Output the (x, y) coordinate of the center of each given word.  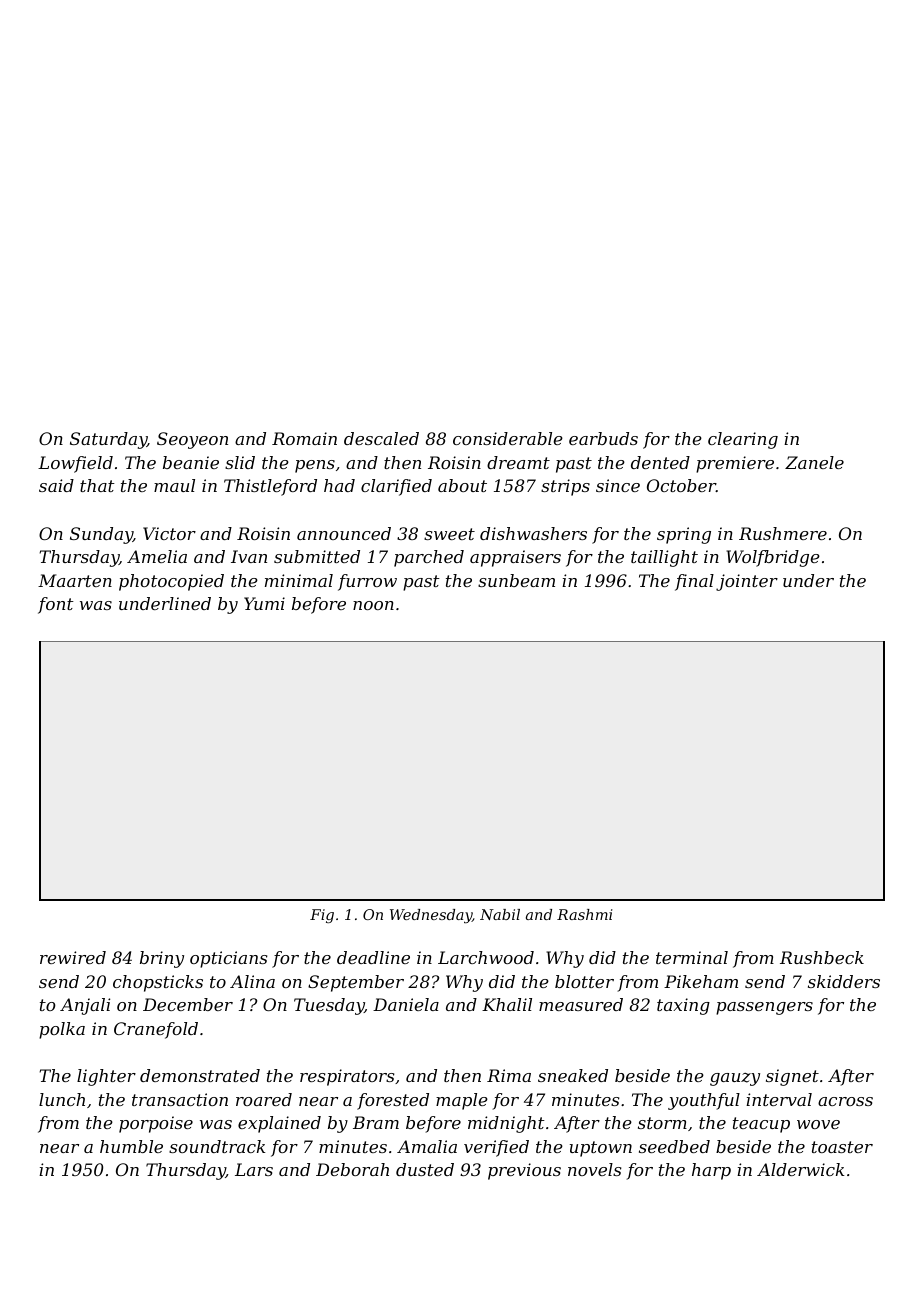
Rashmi (585, 914)
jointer (747, 582)
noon (373, 605)
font (56, 605)
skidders (844, 981)
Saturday (108, 440)
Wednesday (431, 916)
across (845, 1101)
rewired (73, 957)
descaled (381, 438)
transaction (180, 1099)
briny (162, 959)
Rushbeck (822, 957)
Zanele (814, 462)
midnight (506, 1124)
